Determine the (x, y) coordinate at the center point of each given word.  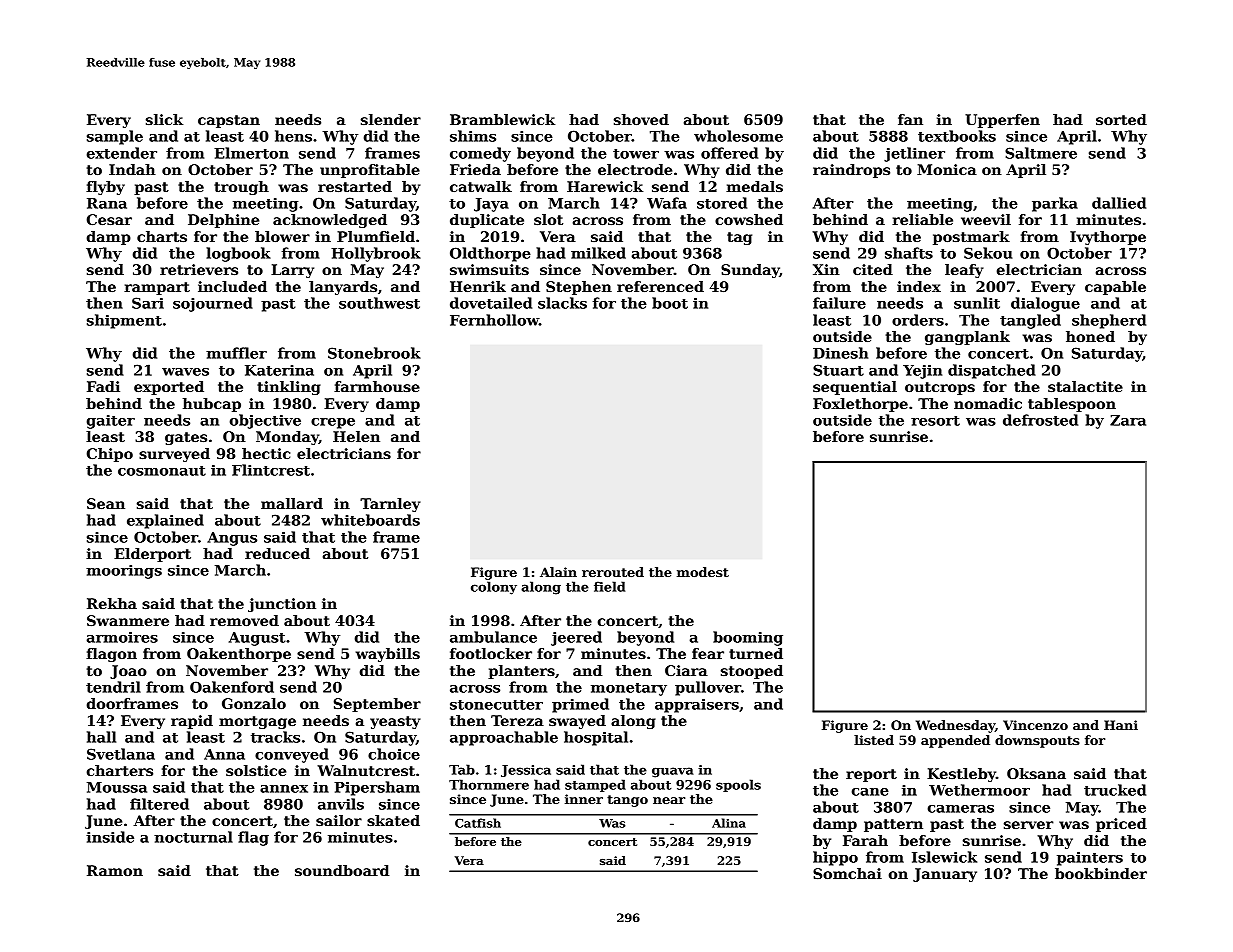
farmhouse (377, 386)
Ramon (115, 870)
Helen (356, 436)
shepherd (1109, 321)
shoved (641, 119)
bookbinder (1101, 873)
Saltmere (1041, 153)
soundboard (342, 870)
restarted (355, 186)
